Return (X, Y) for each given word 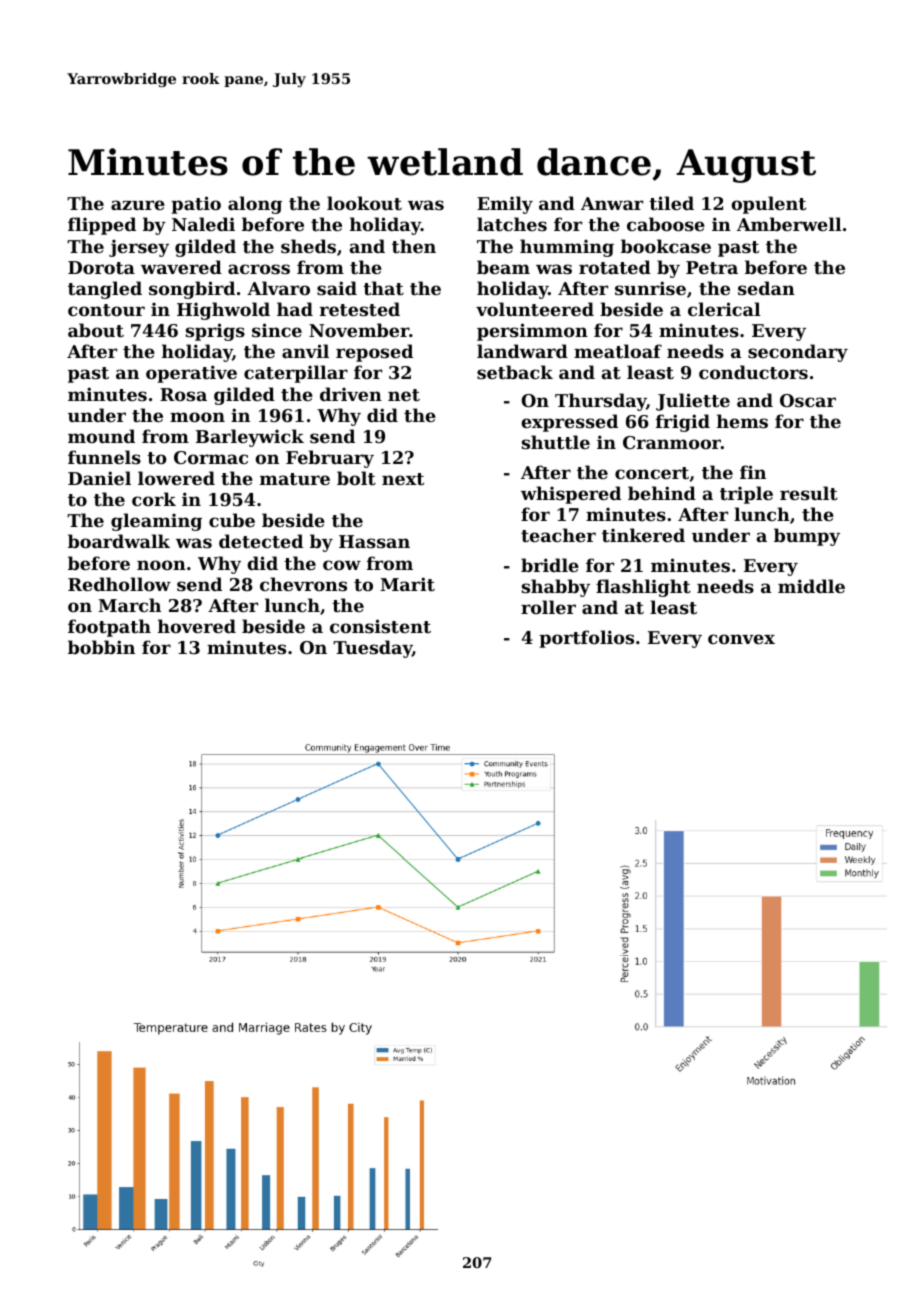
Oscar (808, 400)
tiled (671, 203)
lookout (364, 203)
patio (196, 205)
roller (548, 607)
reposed (374, 353)
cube (232, 520)
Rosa (183, 394)
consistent (380, 626)
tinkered (643, 535)
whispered (571, 495)
